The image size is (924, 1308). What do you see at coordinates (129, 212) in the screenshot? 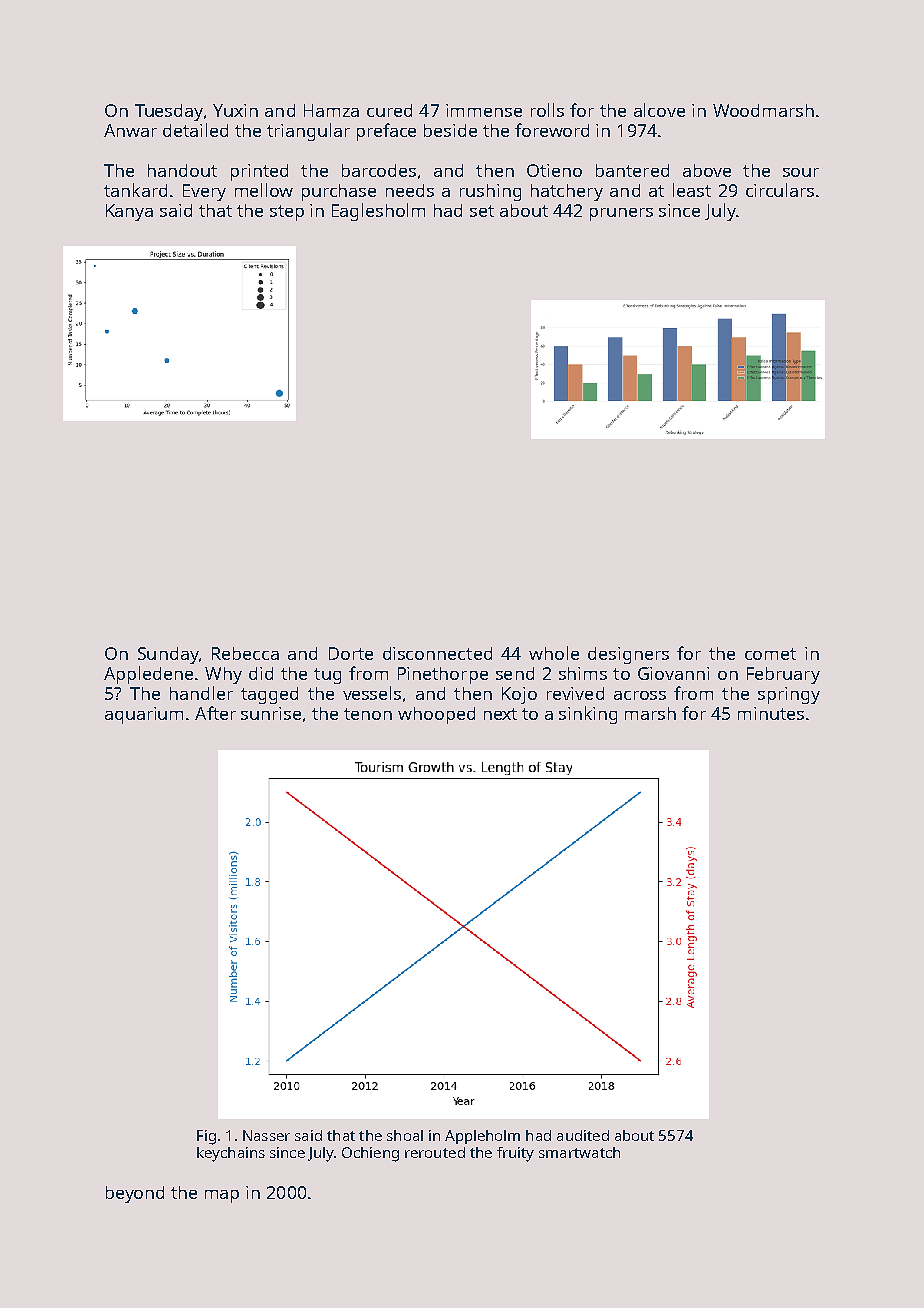
I see `Kanya` at bounding box center [129, 212].
